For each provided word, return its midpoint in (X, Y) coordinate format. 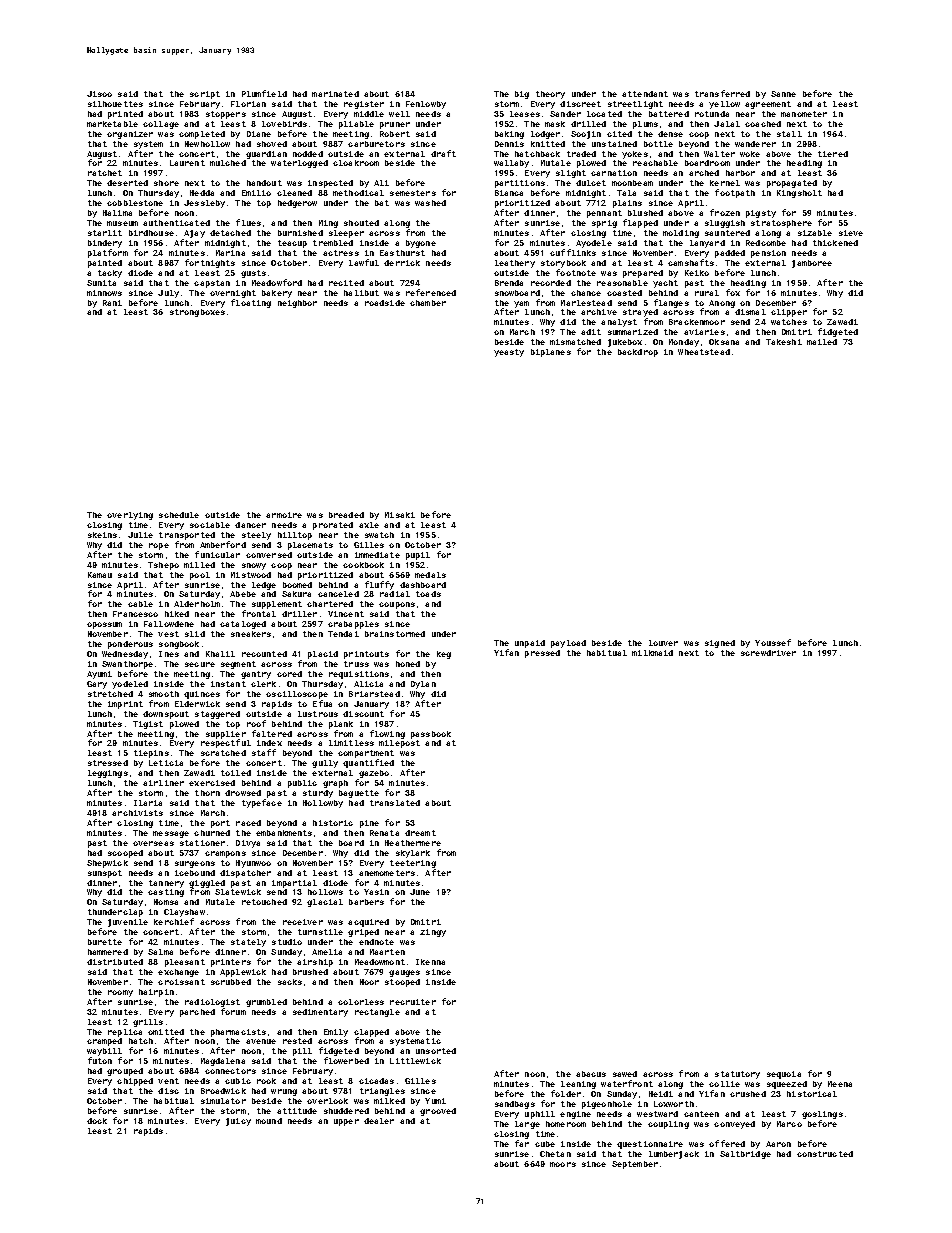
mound (269, 1121)
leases (525, 114)
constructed (825, 1154)
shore (166, 183)
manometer (804, 114)
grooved (438, 1112)
